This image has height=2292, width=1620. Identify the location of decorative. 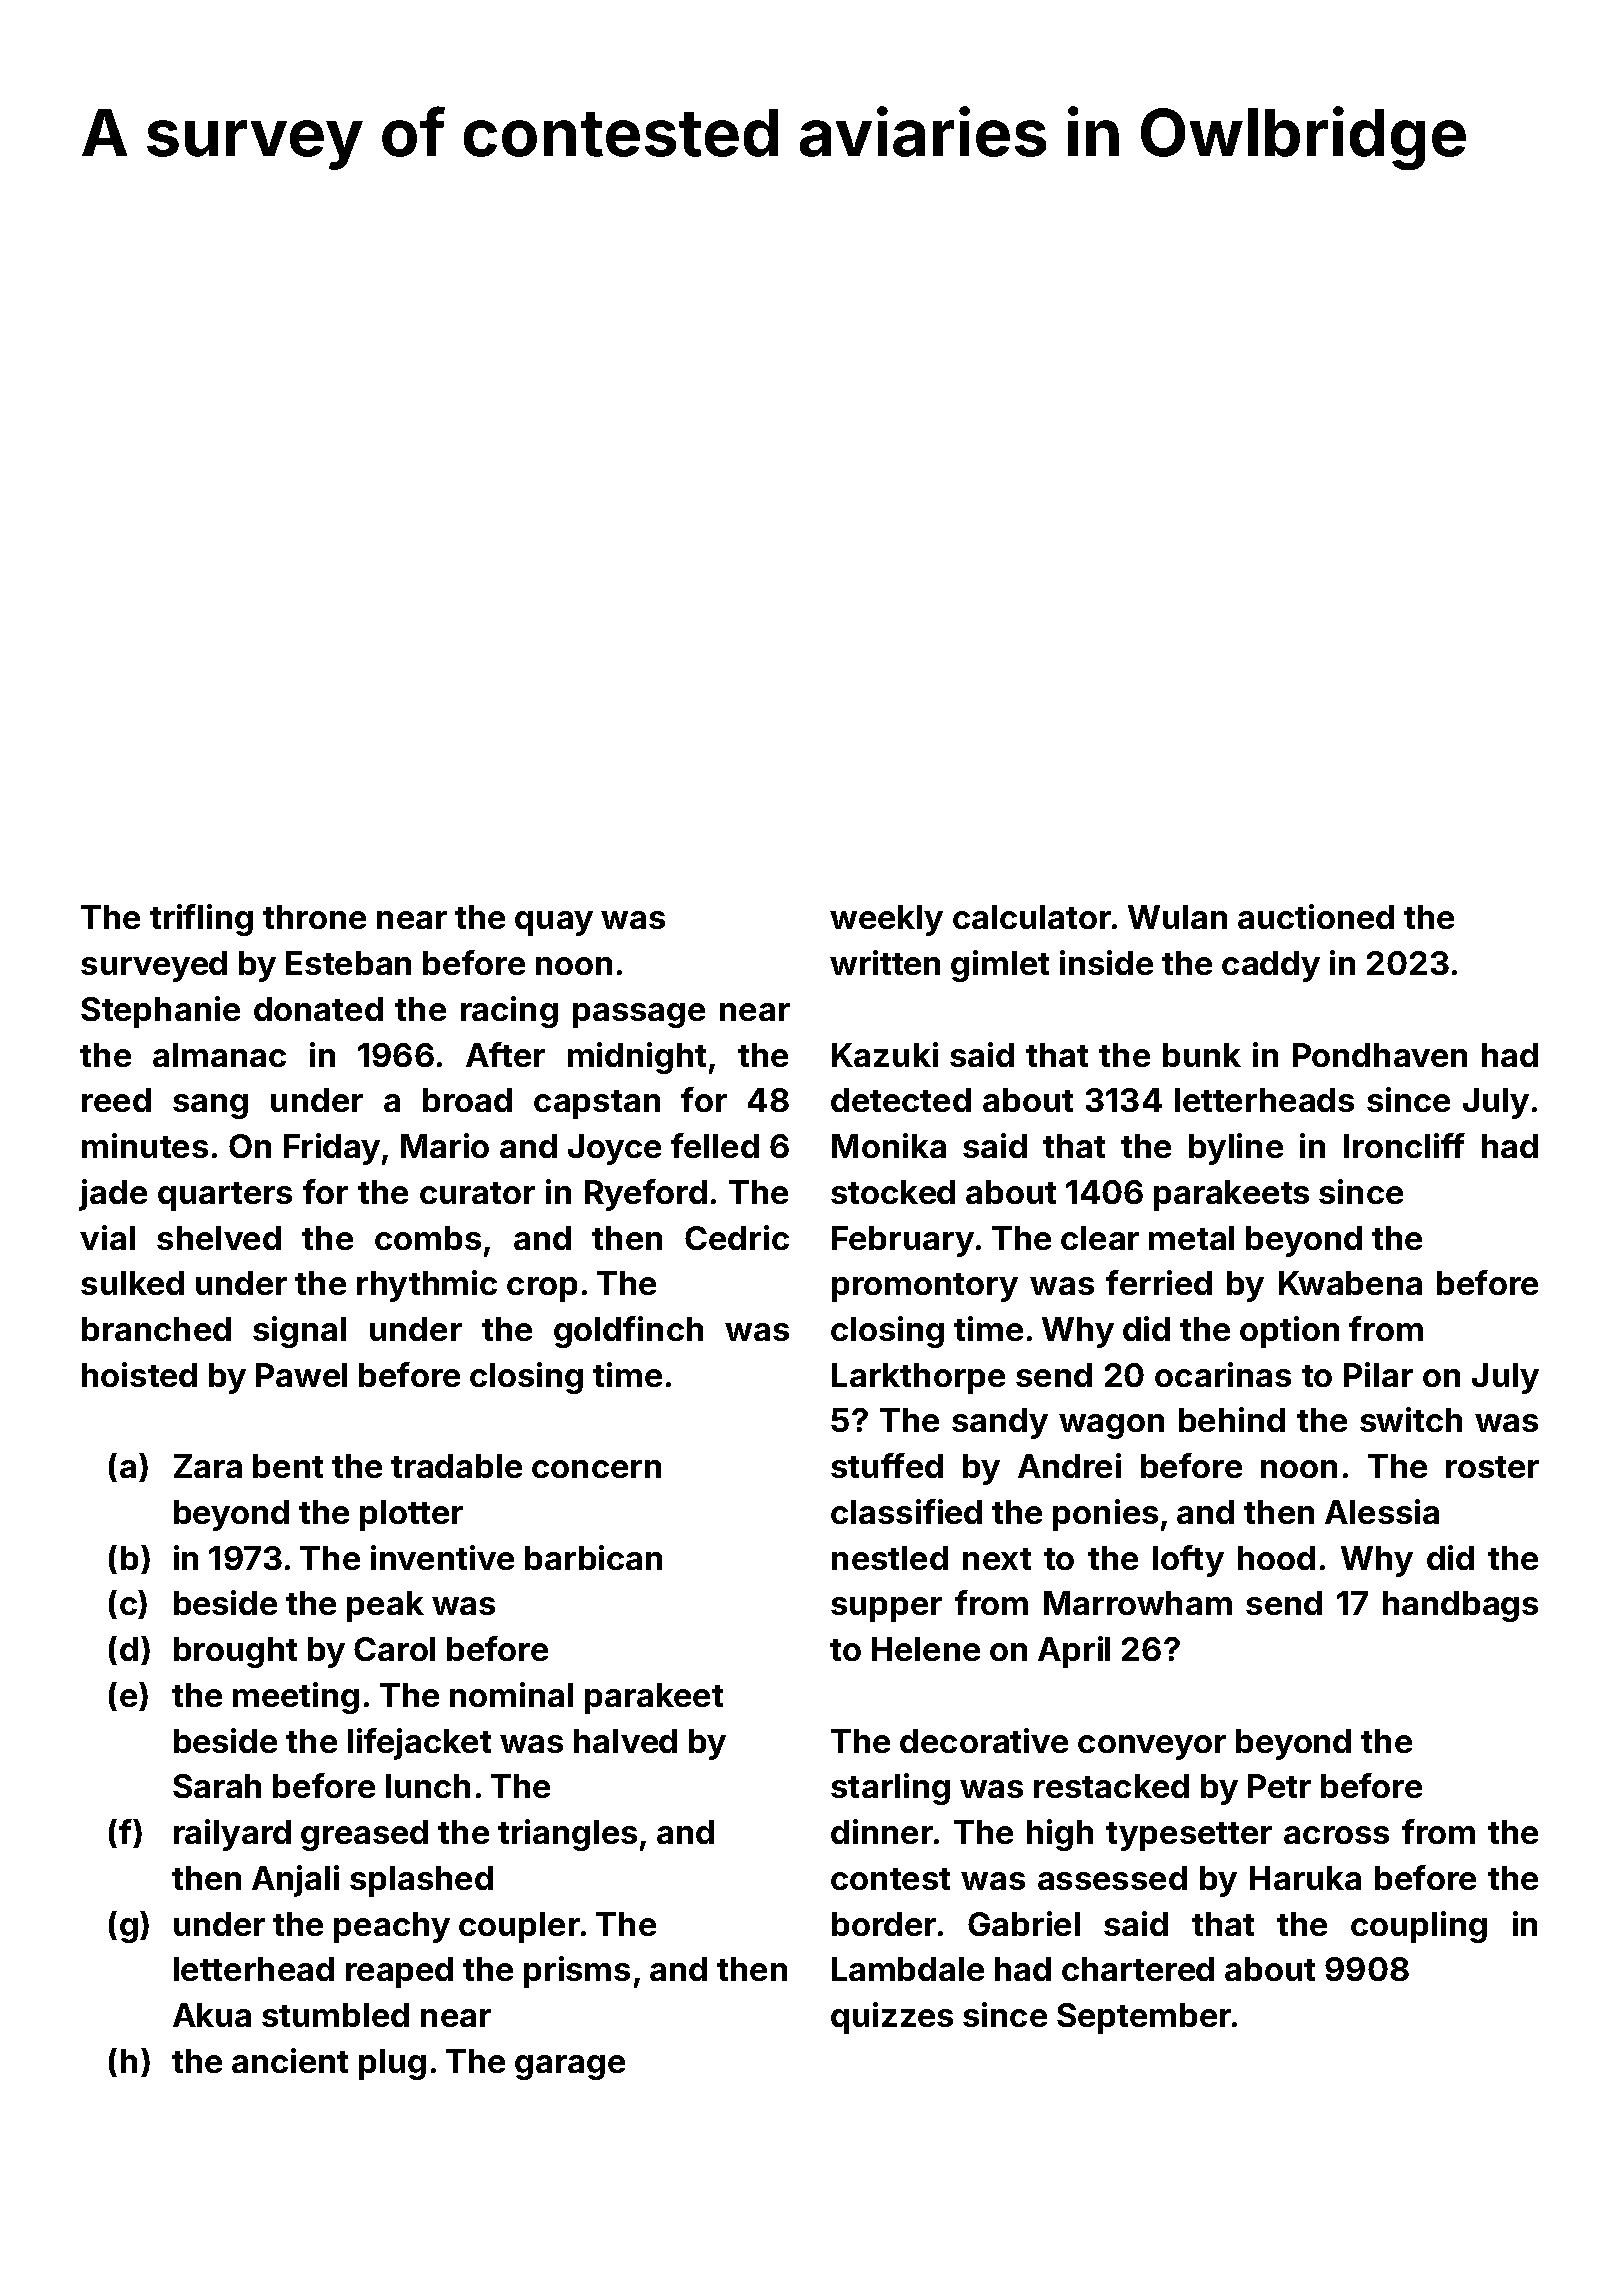
(984, 1740).
